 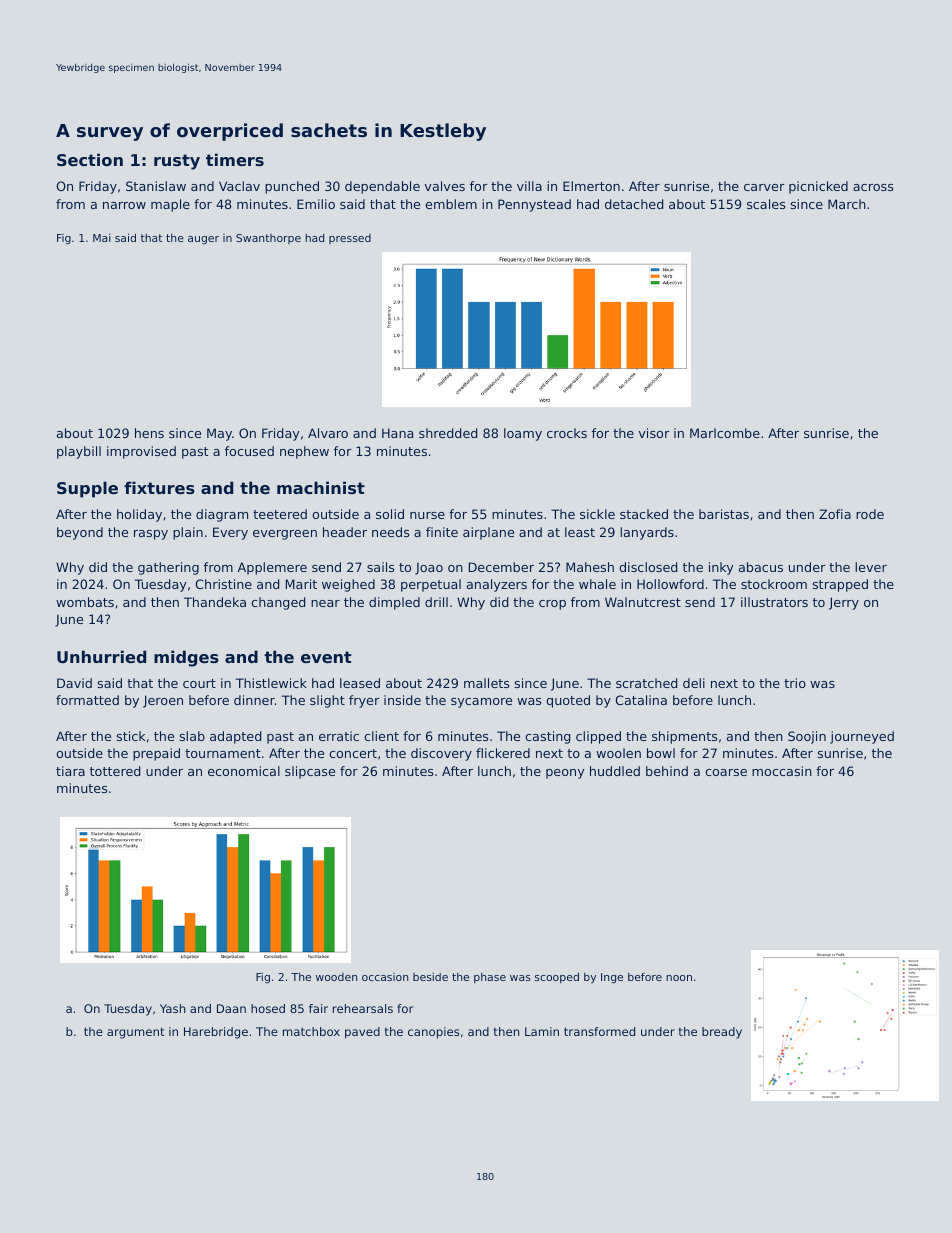 What do you see at coordinates (644, 514) in the document?
I see `stacked` at bounding box center [644, 514].
